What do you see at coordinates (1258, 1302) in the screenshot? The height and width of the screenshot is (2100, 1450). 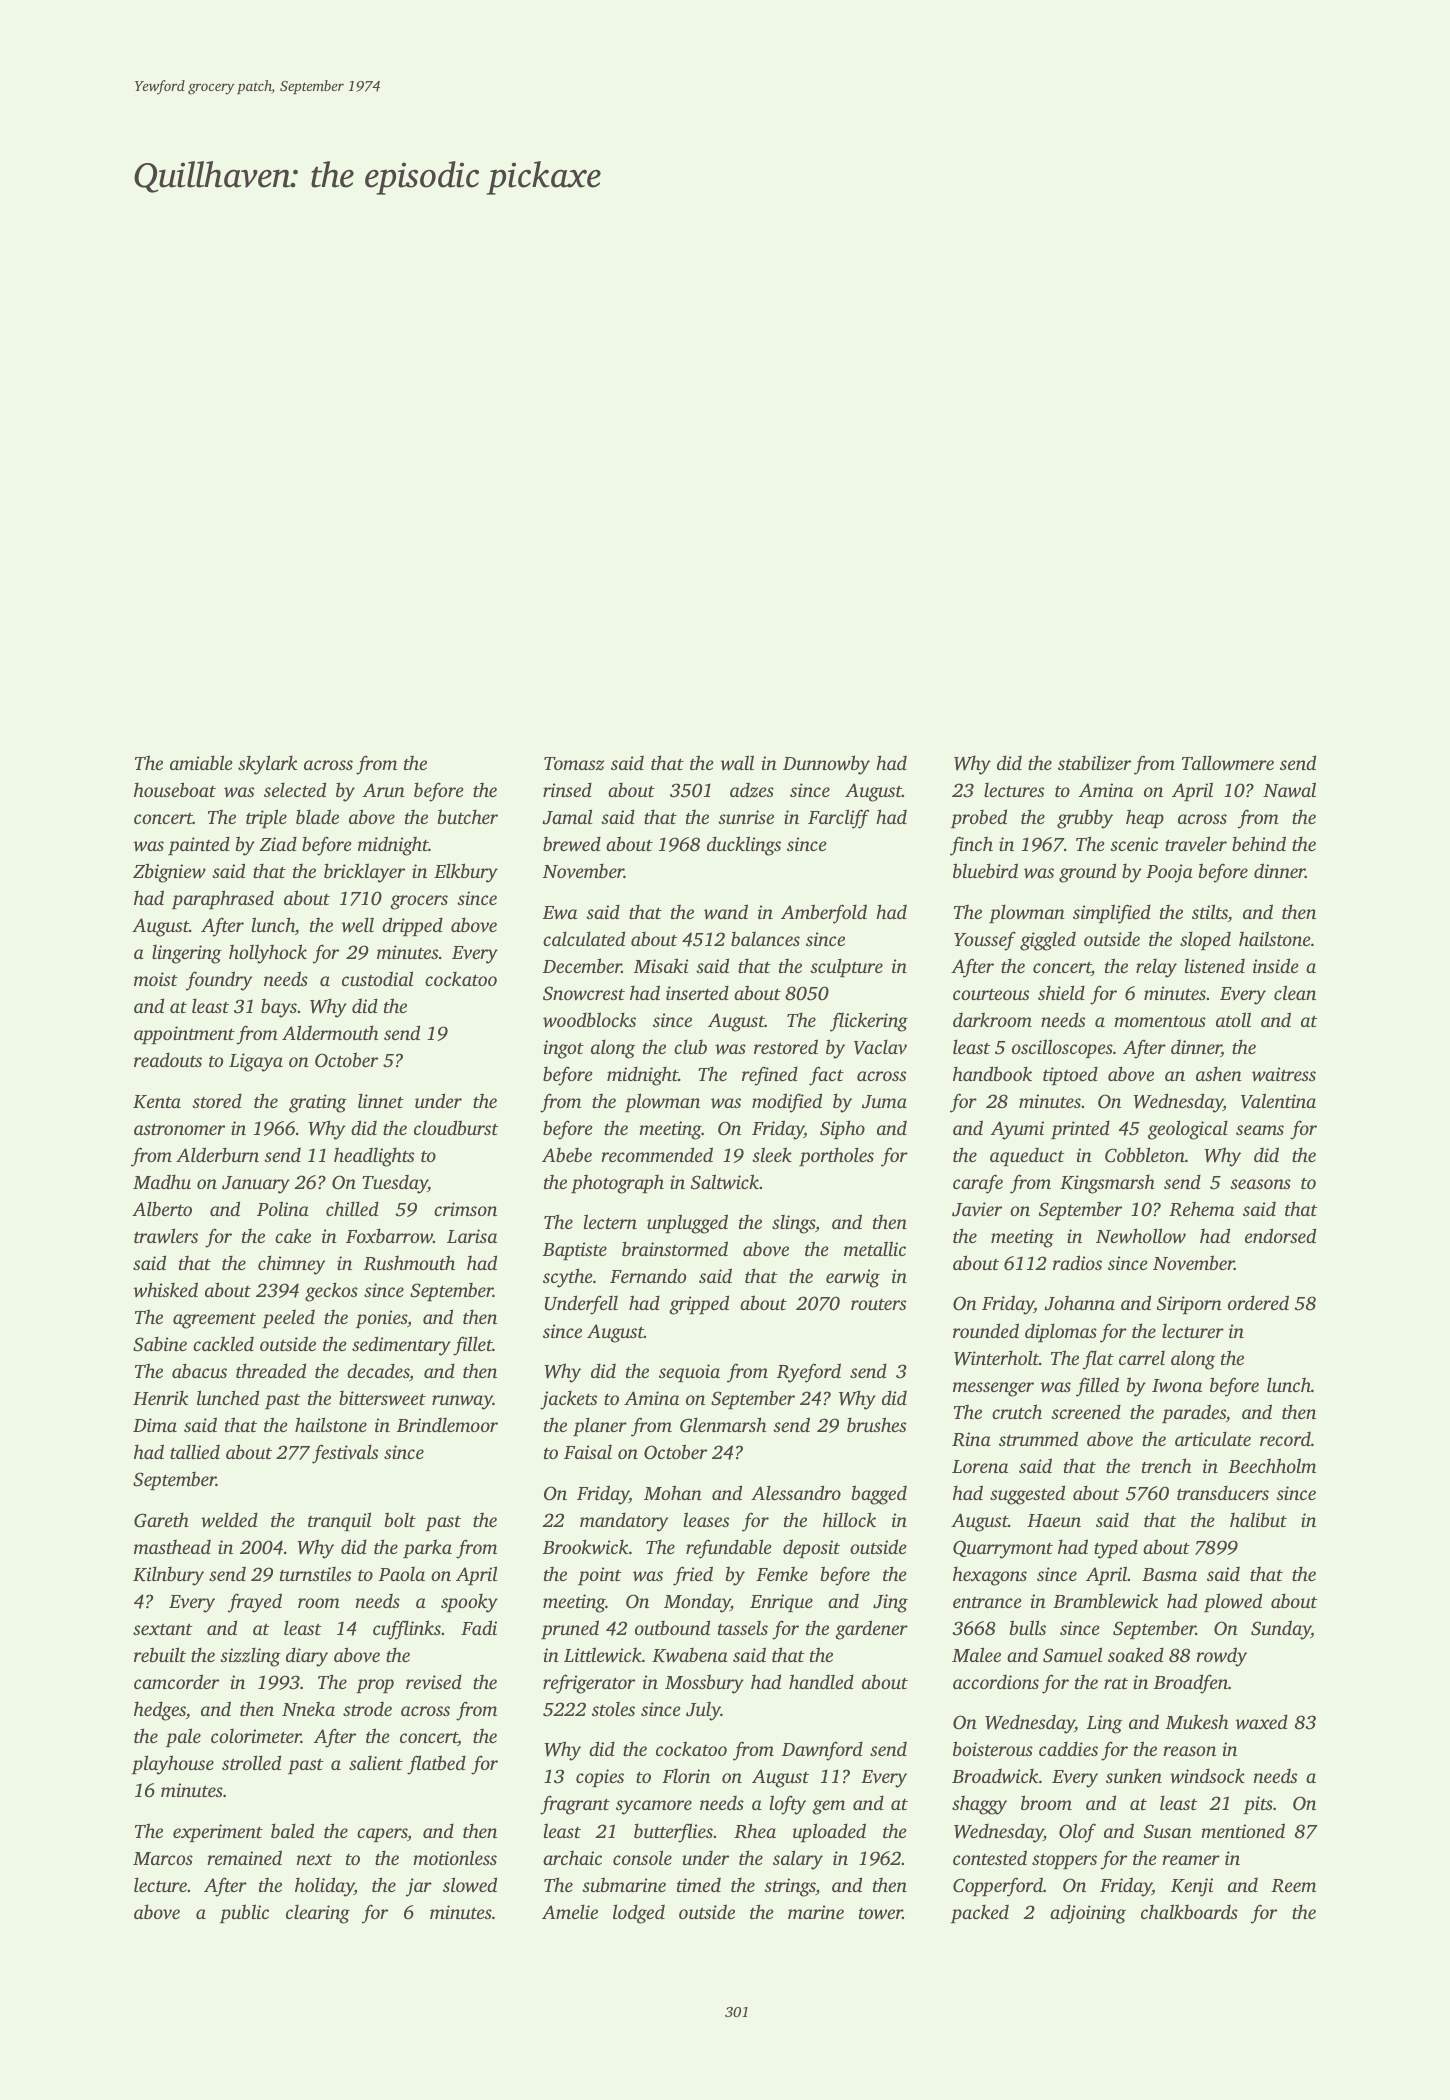 I see `ordered` at bounding box center [1258, 1302].
